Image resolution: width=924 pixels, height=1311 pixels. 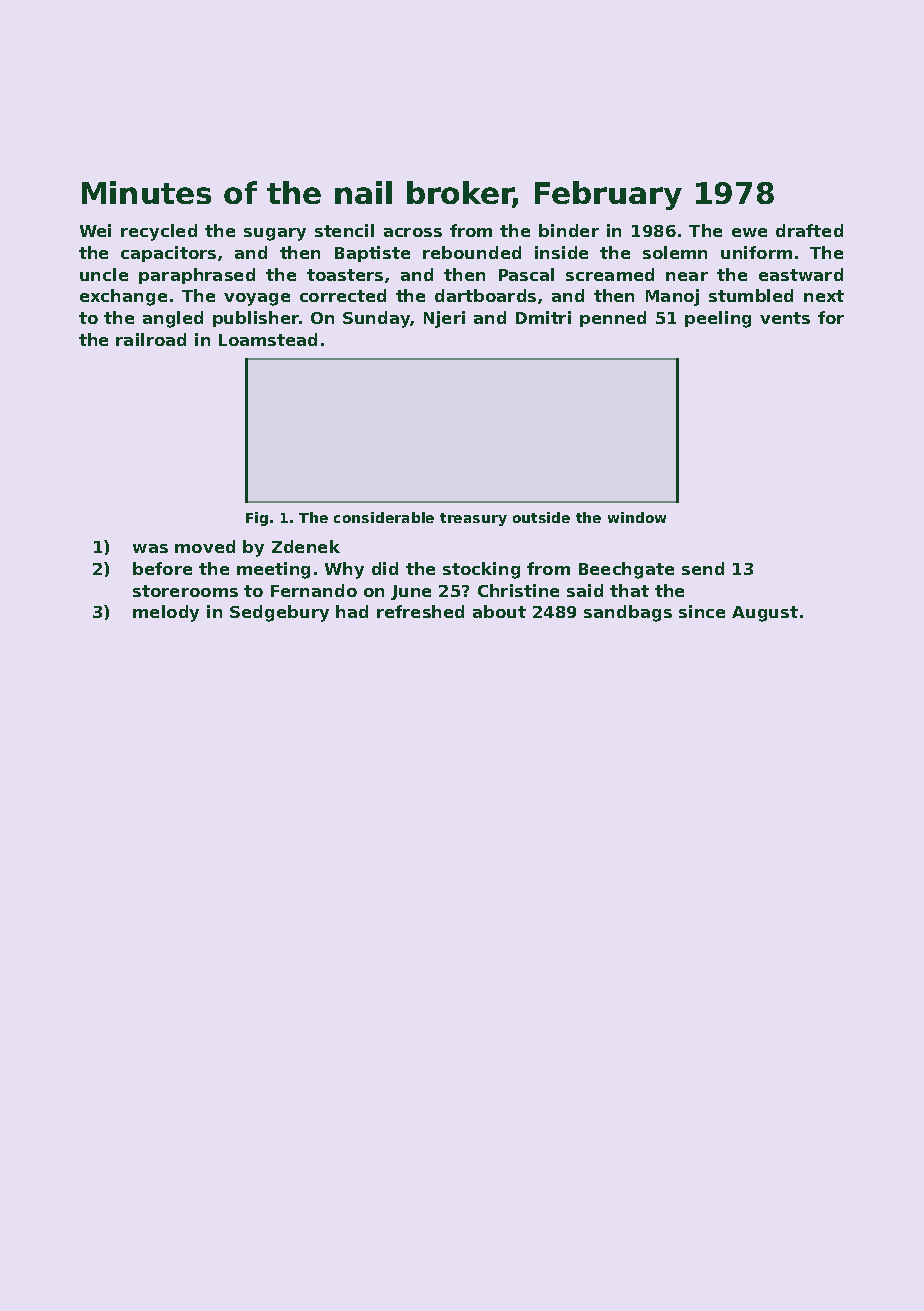 I want to click on August, so click(x=765, y=614).
